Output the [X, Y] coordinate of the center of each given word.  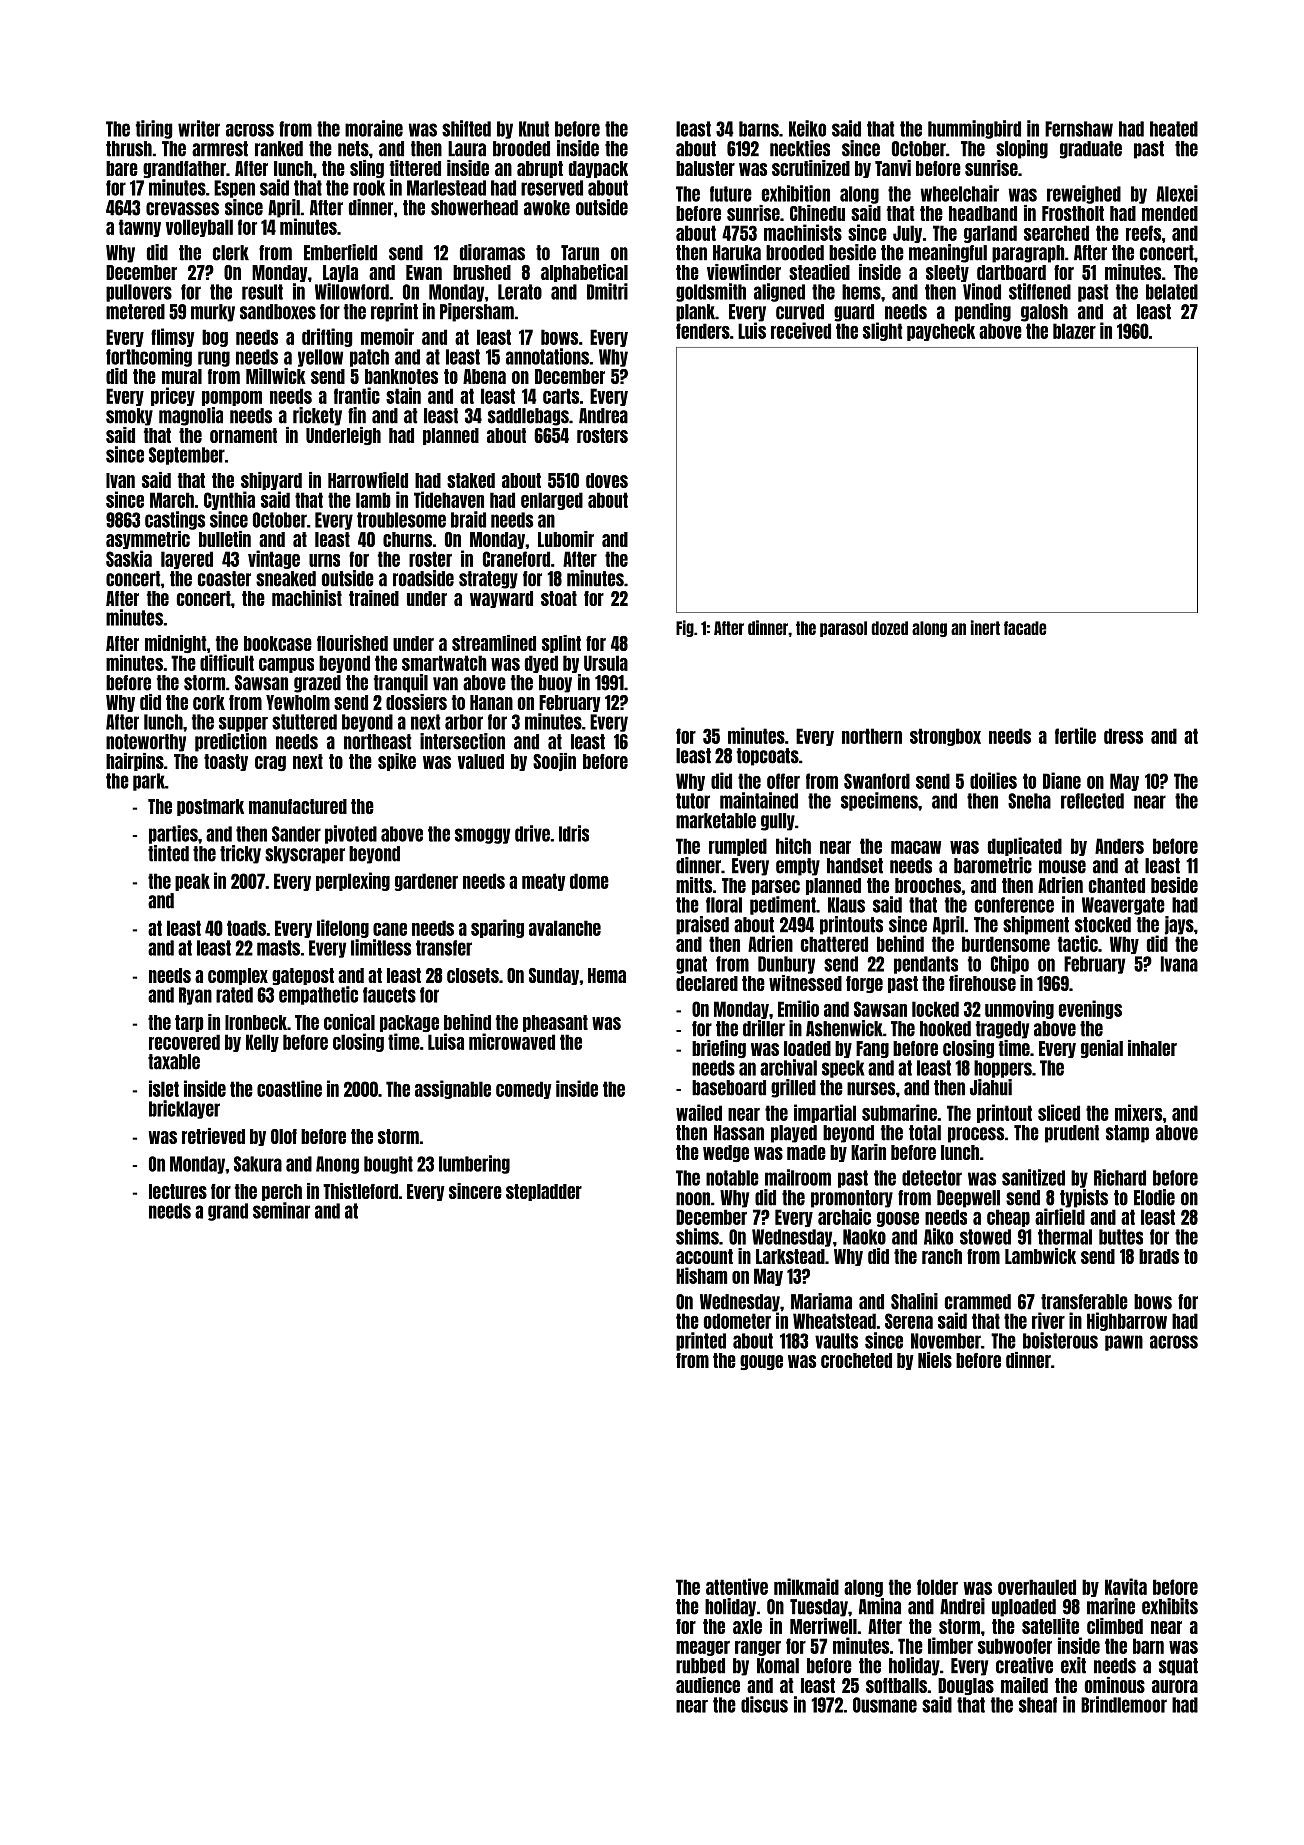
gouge [761, 1362]
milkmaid [806, 1586]
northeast [377, 742]
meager [703, 1648]
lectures [178, 1191]
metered [135, 312]
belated [1172, 292]
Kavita [1126, 1586]
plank [695, 313]
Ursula [606, 663]
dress [1123, 736]
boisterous [1060, 1340]
